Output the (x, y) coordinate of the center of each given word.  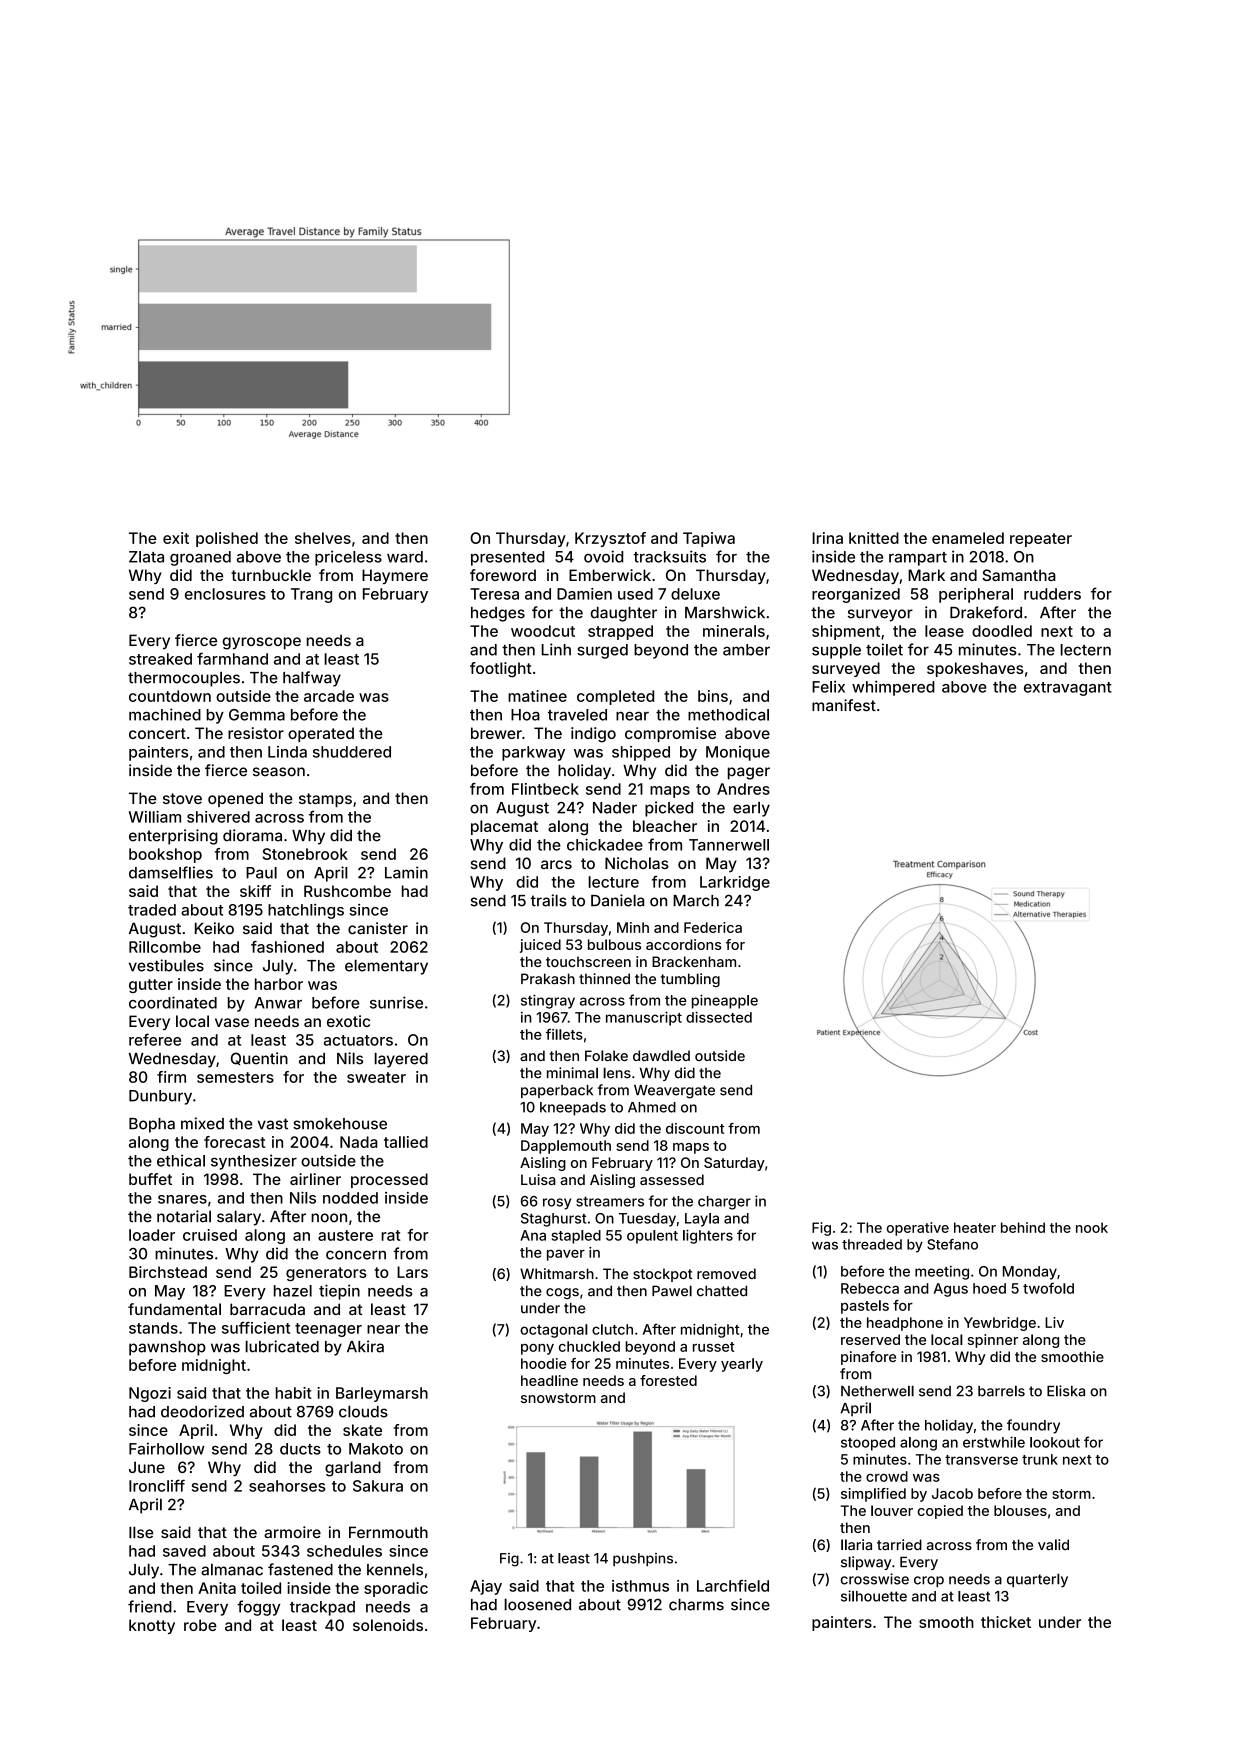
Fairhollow (167, 1448)
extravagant (1068, 689)
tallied (406, 1142)
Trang (311, 595)
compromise (670, 734)
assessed (672, 1179)
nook (1092, 1227)
